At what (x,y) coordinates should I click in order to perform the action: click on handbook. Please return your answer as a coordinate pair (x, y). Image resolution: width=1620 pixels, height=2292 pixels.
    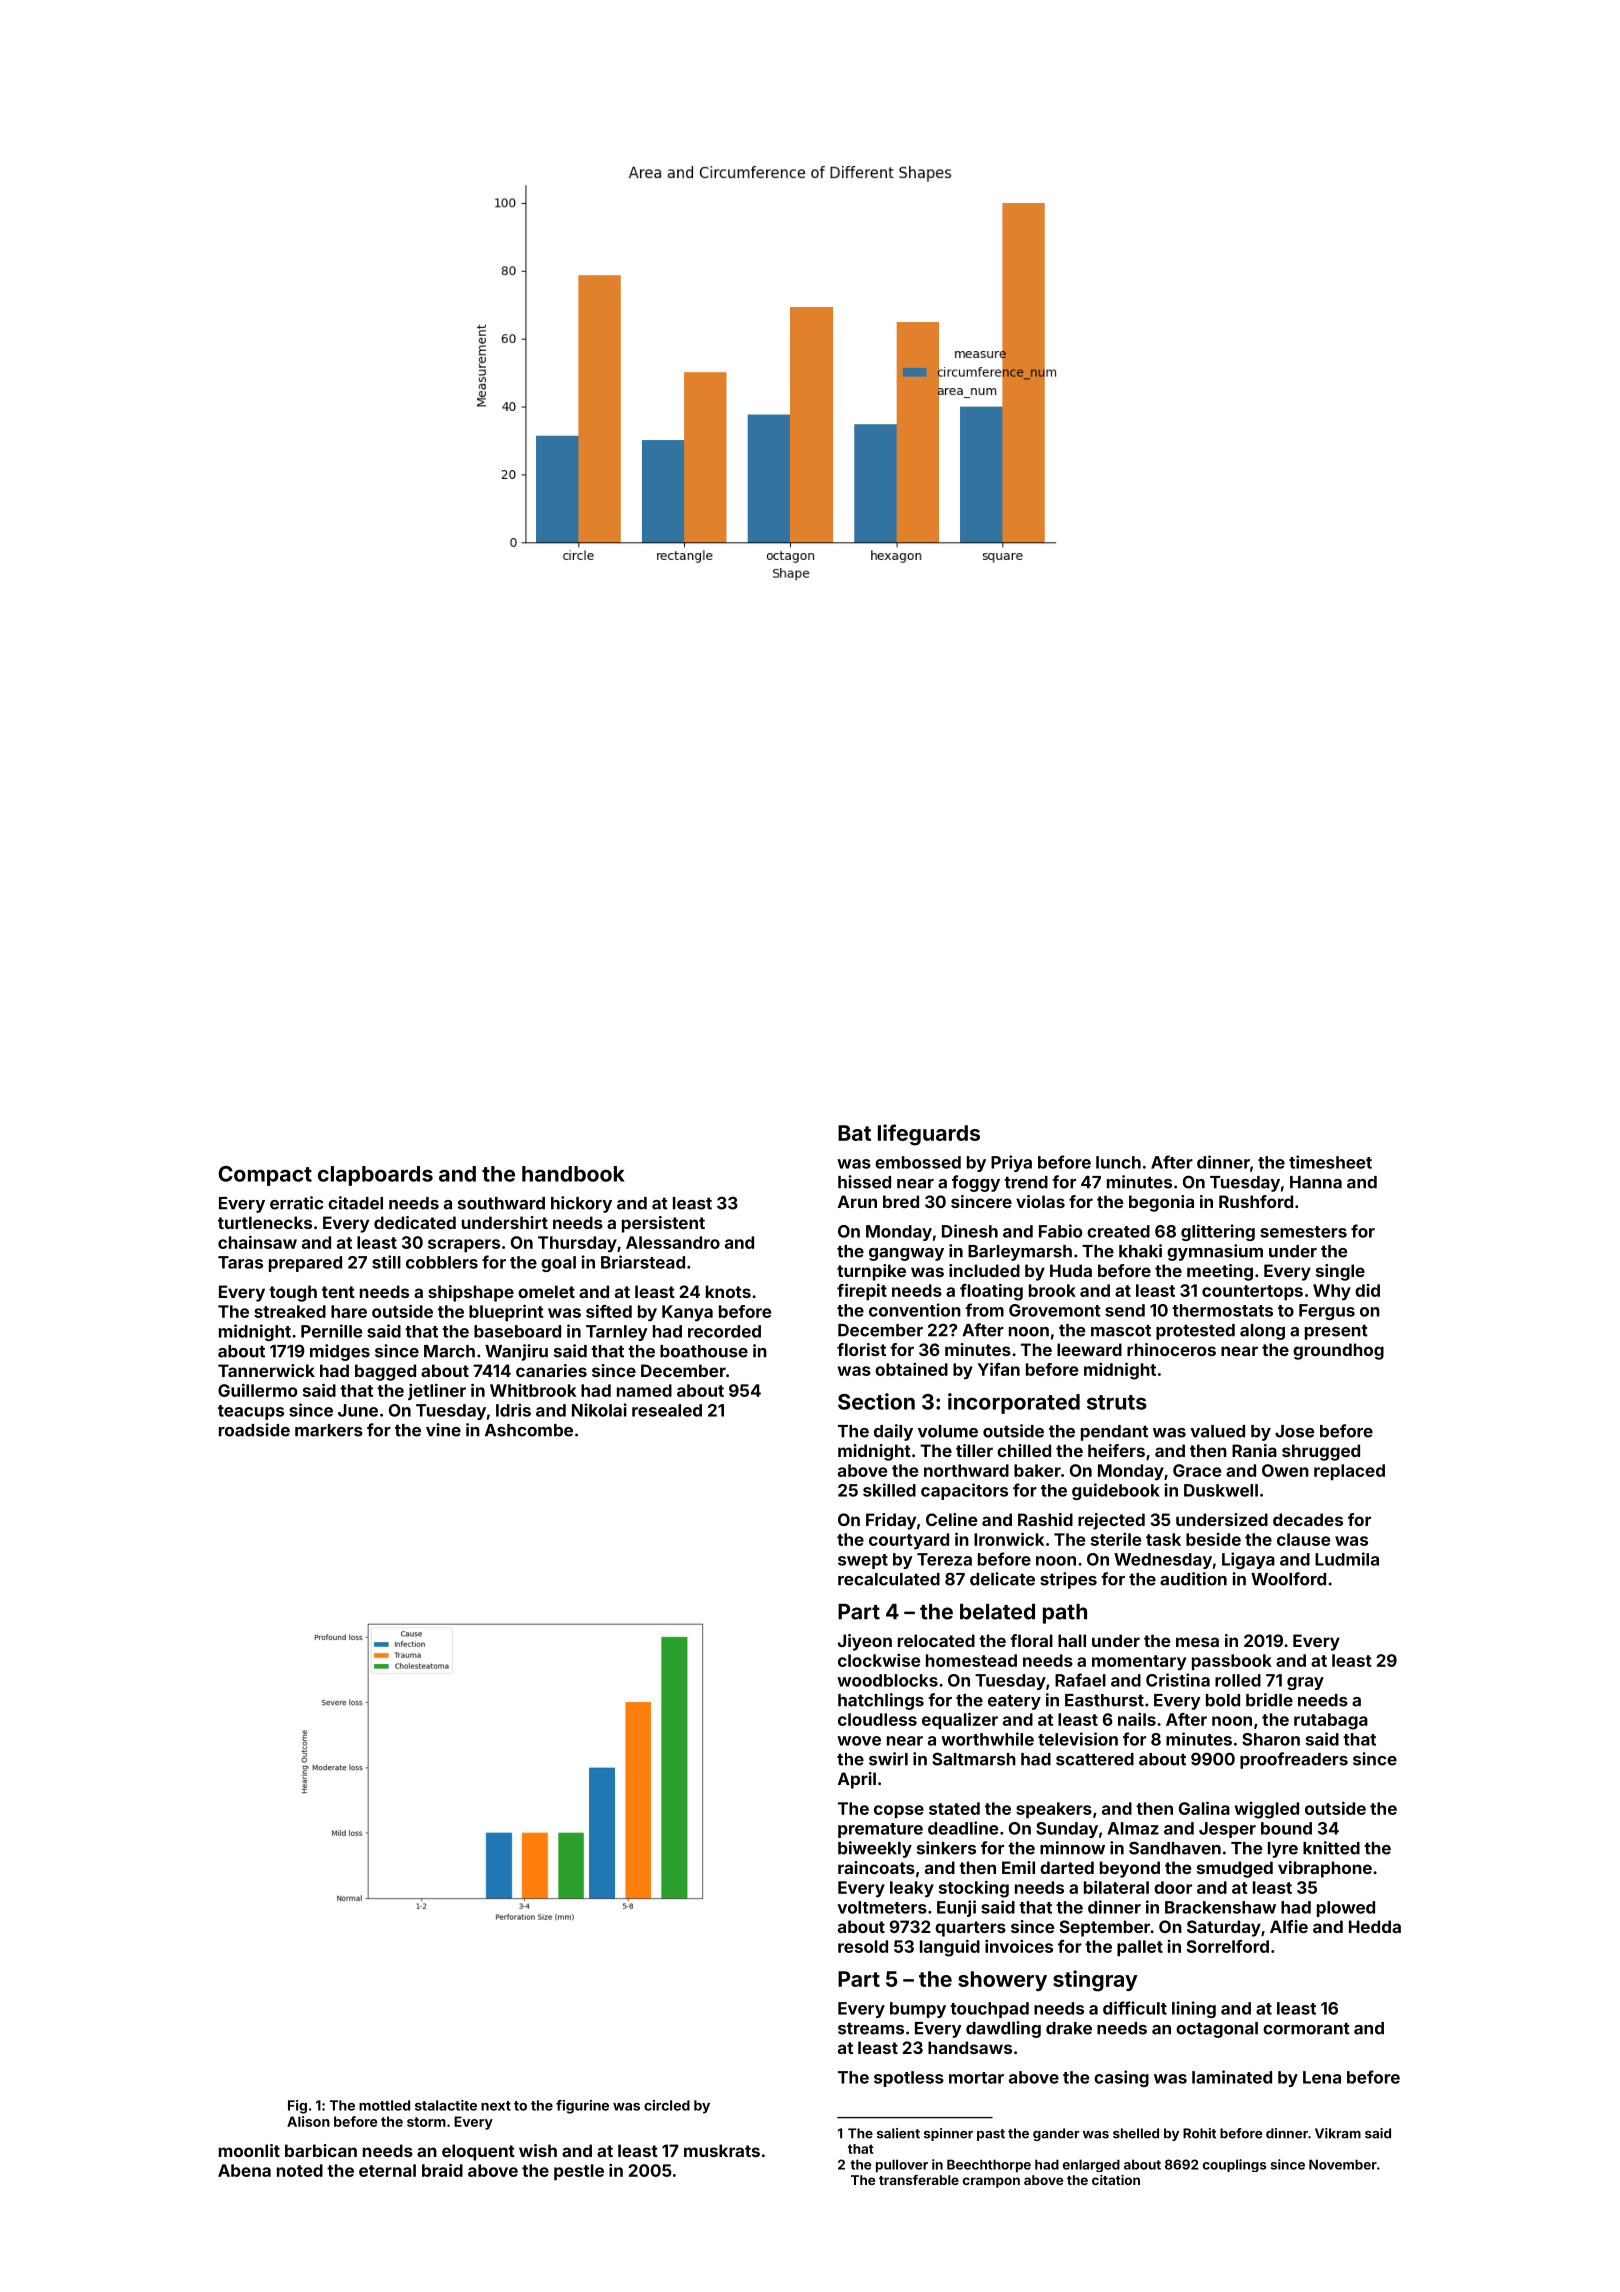
    Looking at the image, I should click on (573, 1174).
